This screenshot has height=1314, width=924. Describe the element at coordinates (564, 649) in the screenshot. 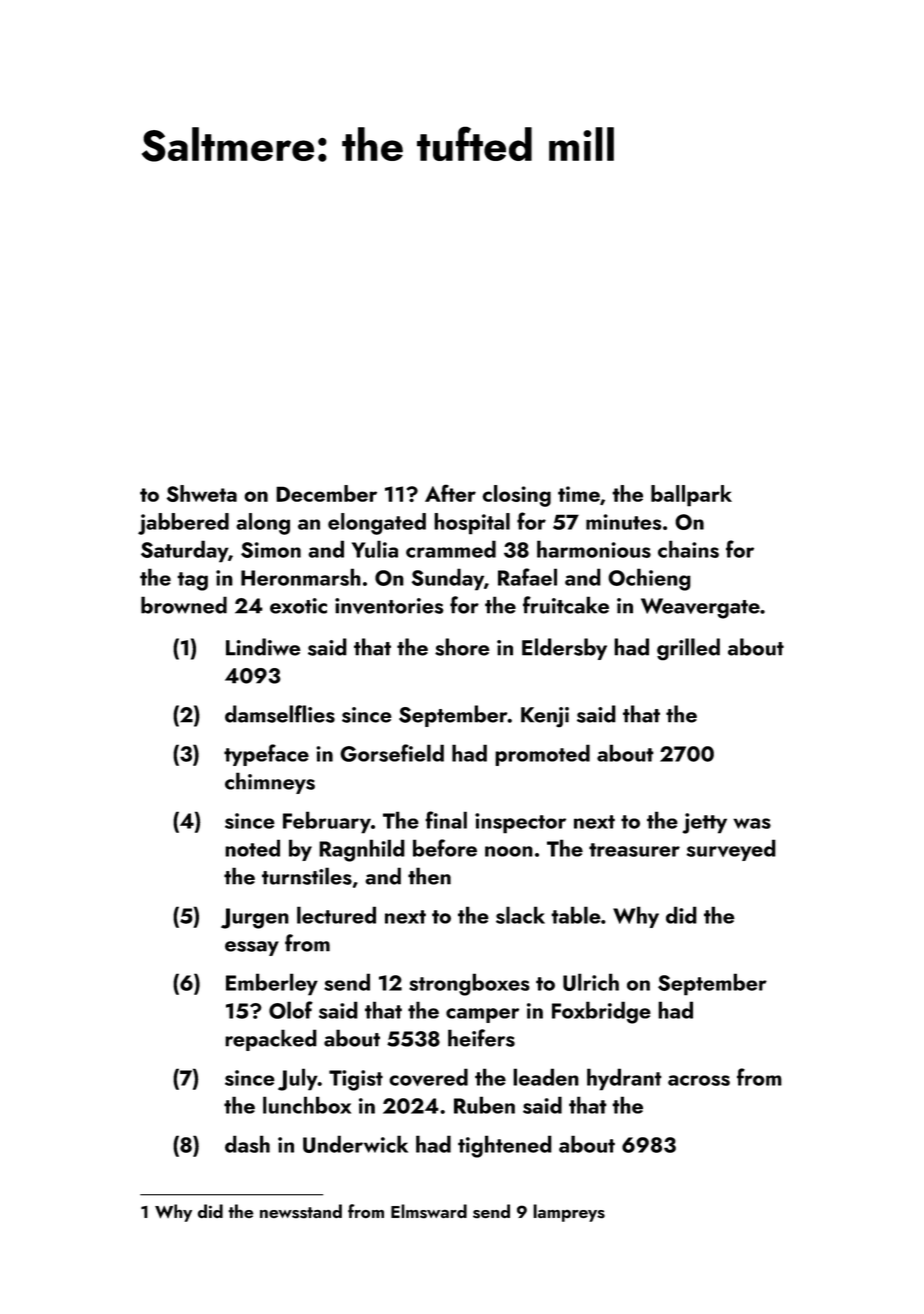

I see `Eldersby` at that location.
